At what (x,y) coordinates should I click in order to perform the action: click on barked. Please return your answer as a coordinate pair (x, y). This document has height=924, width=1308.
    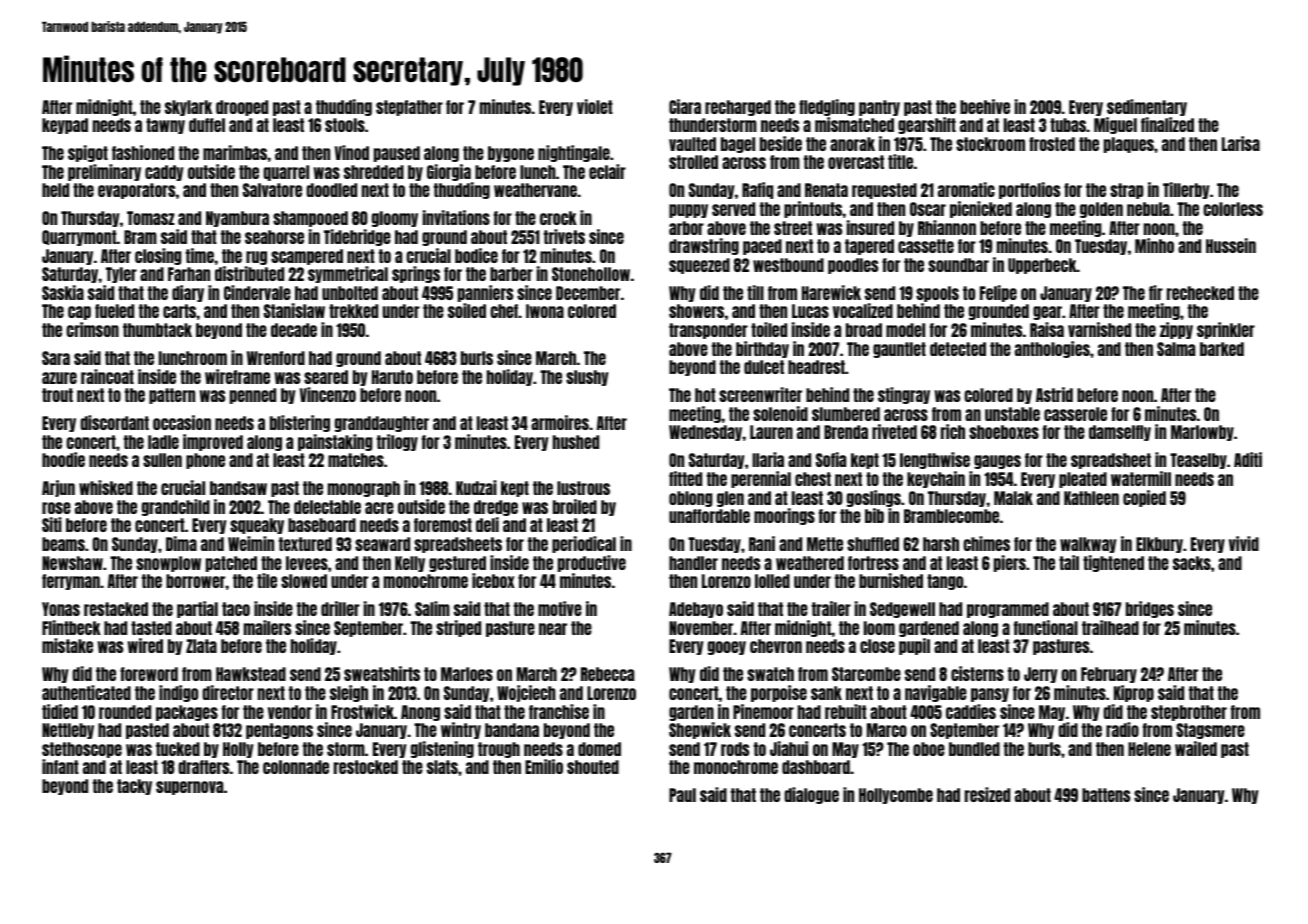
    Looking at the image, I should click on (1222, 349).
